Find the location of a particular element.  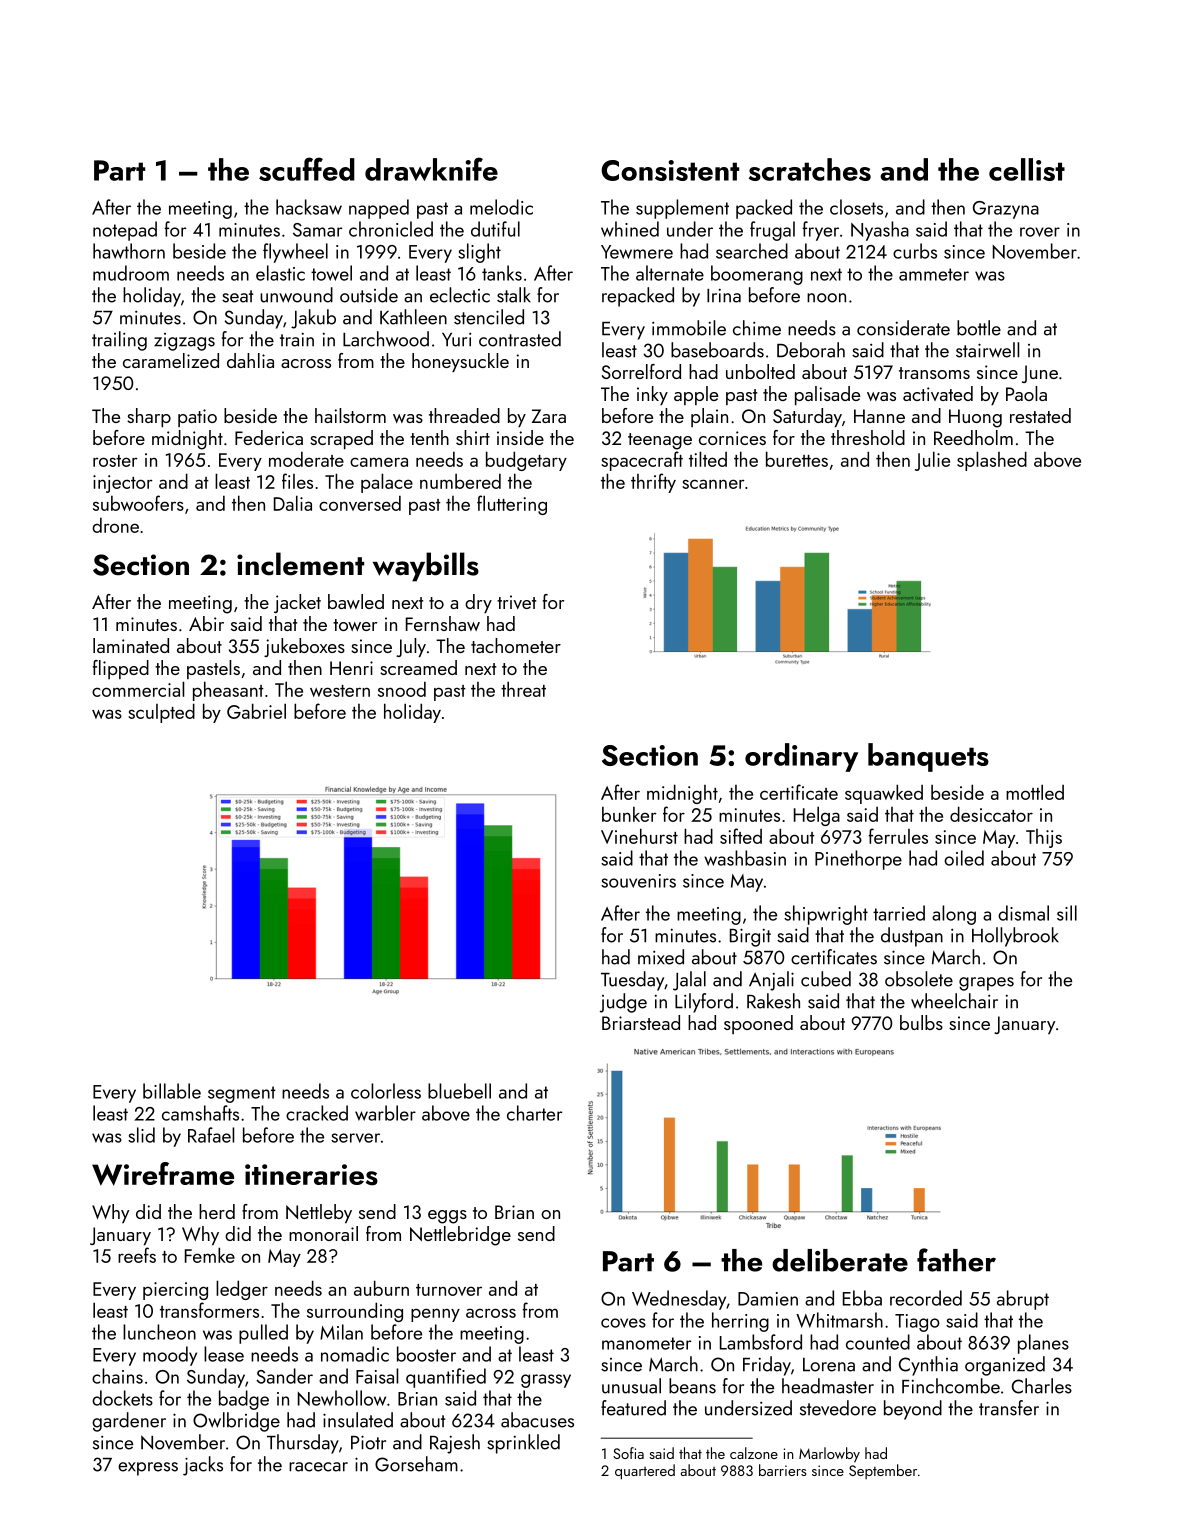

planes is located at coordinates (1043, 1344).
